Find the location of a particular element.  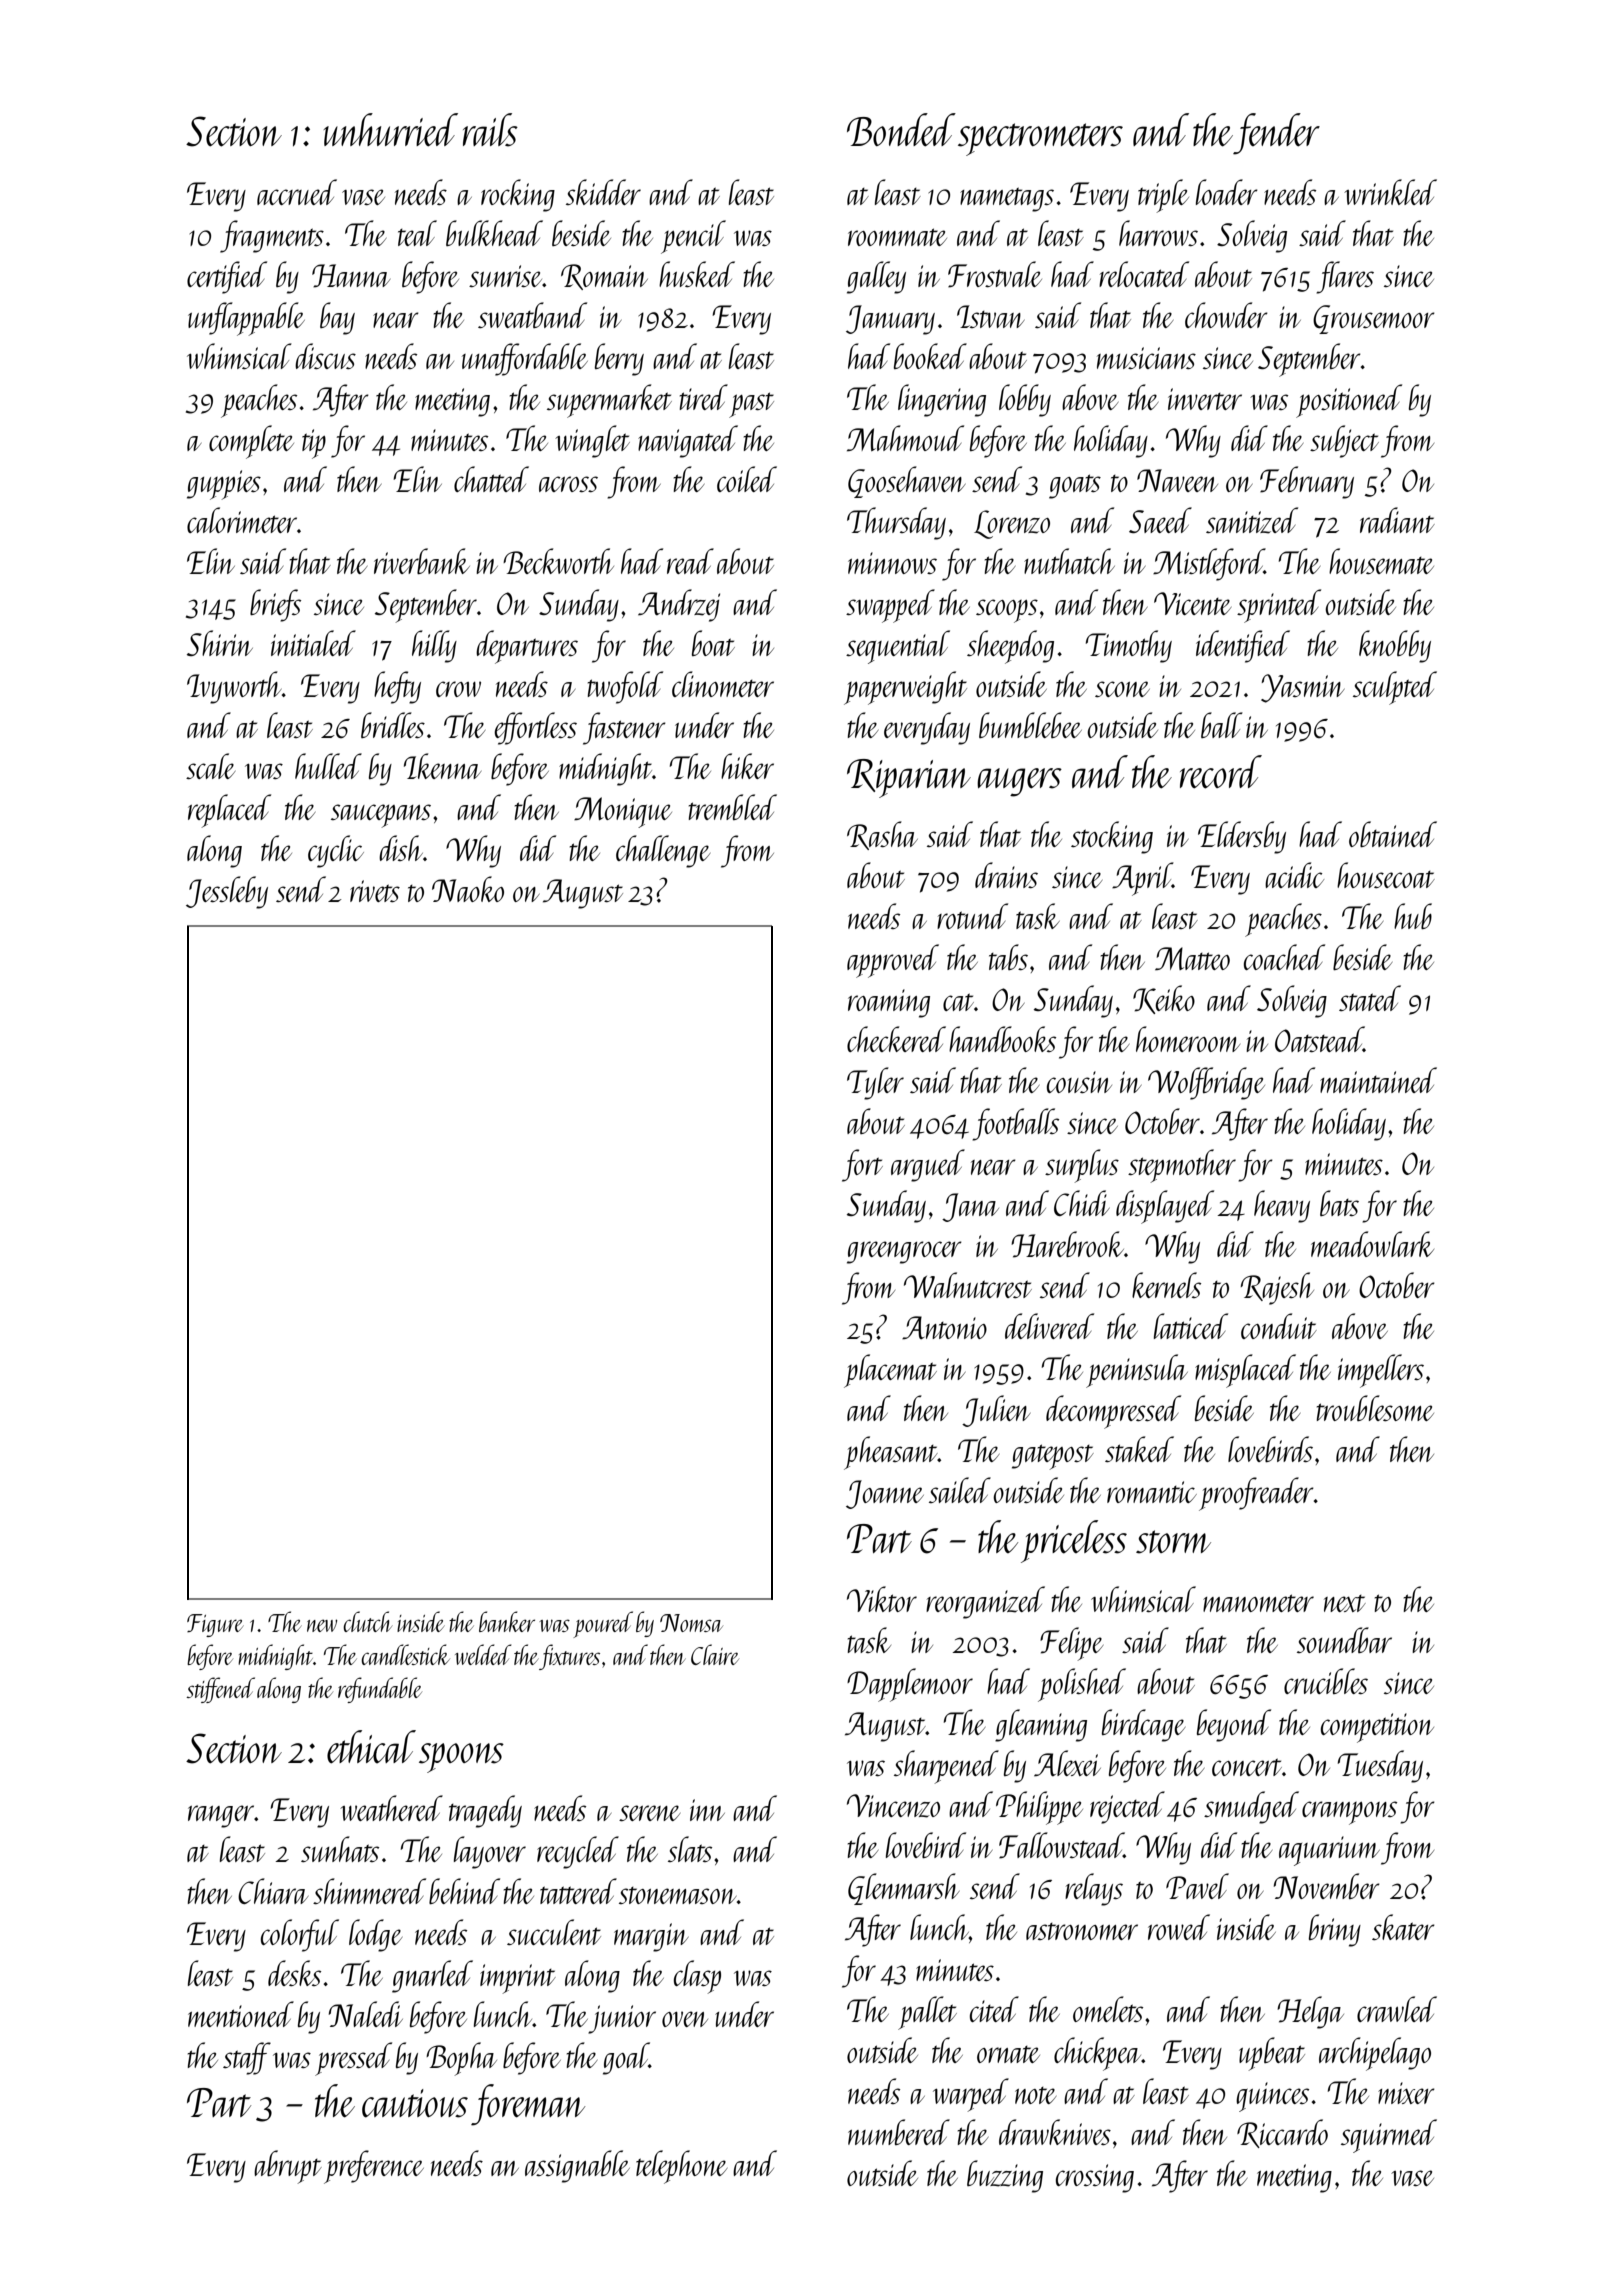

approved is located at coordinates (893, 961).
